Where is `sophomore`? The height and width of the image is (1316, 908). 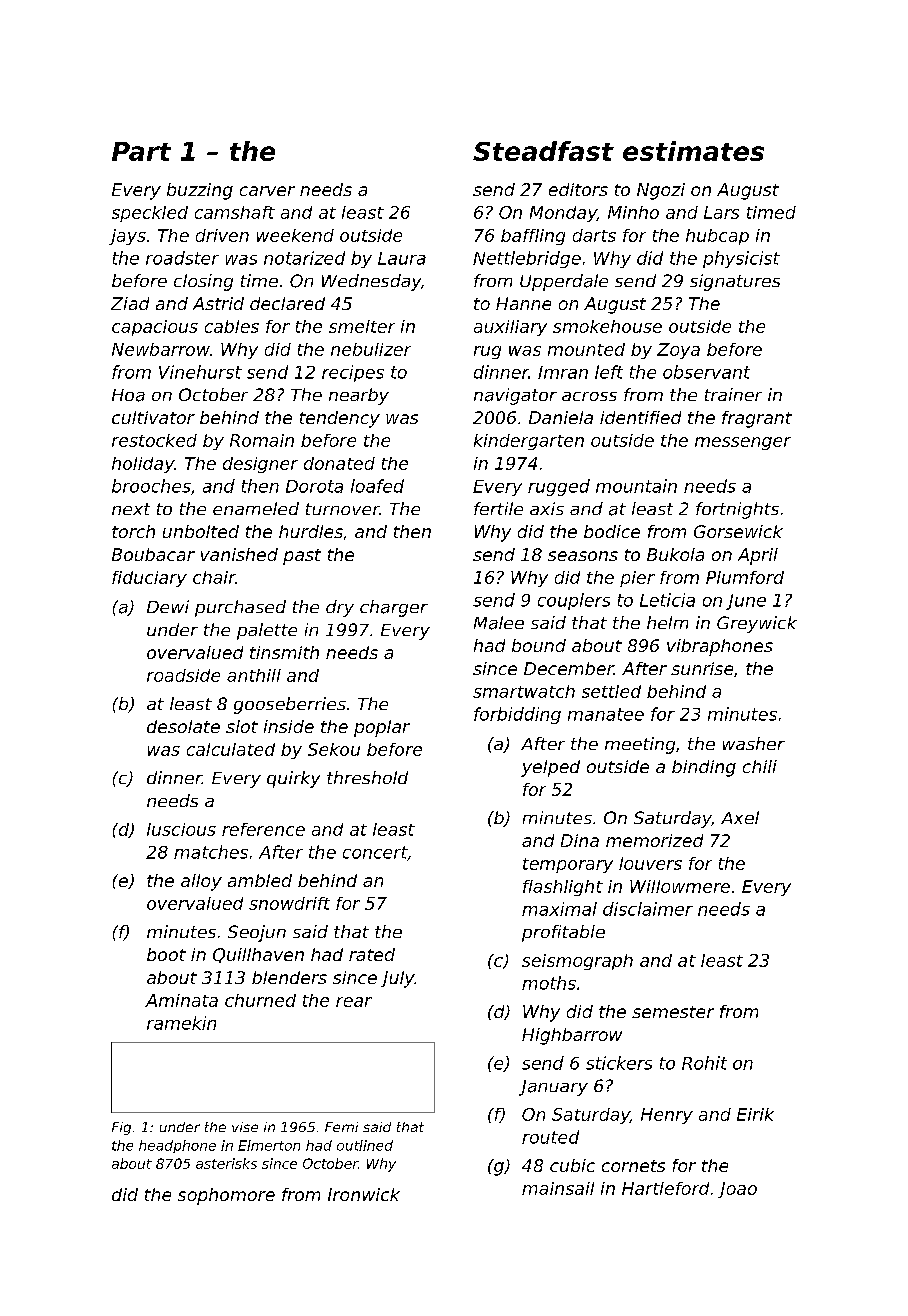
sophomore is located at coordinates (226, 1196).
